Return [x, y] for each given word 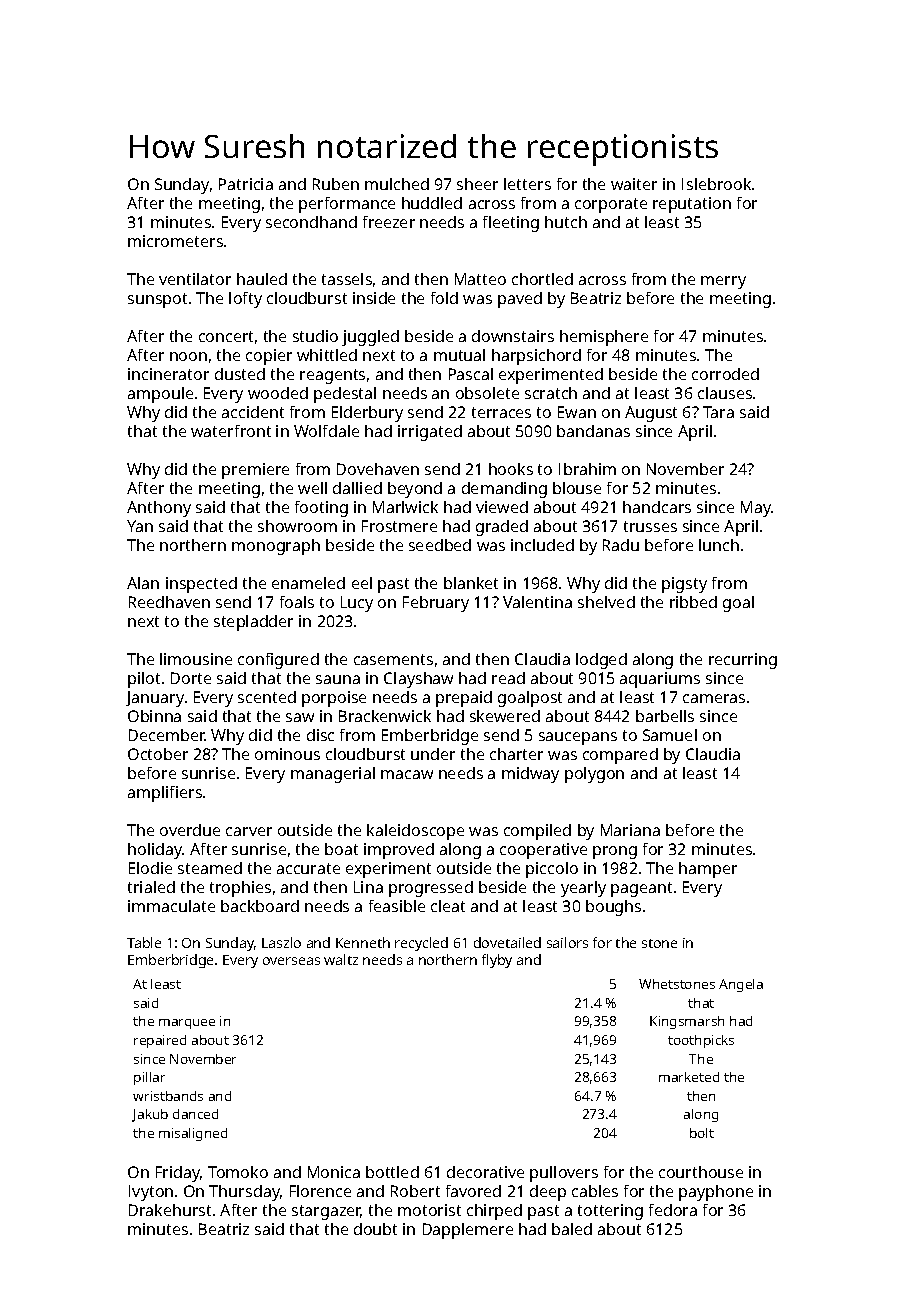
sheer [477, 184]
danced [195, 1114]
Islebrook [716, 184]
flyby [497, 961]
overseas [291, 961]
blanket [471, 583]
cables [595, 1191]
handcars [657, 507]
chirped [494, 1212]
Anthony [159, 509]
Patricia [246, 184]
